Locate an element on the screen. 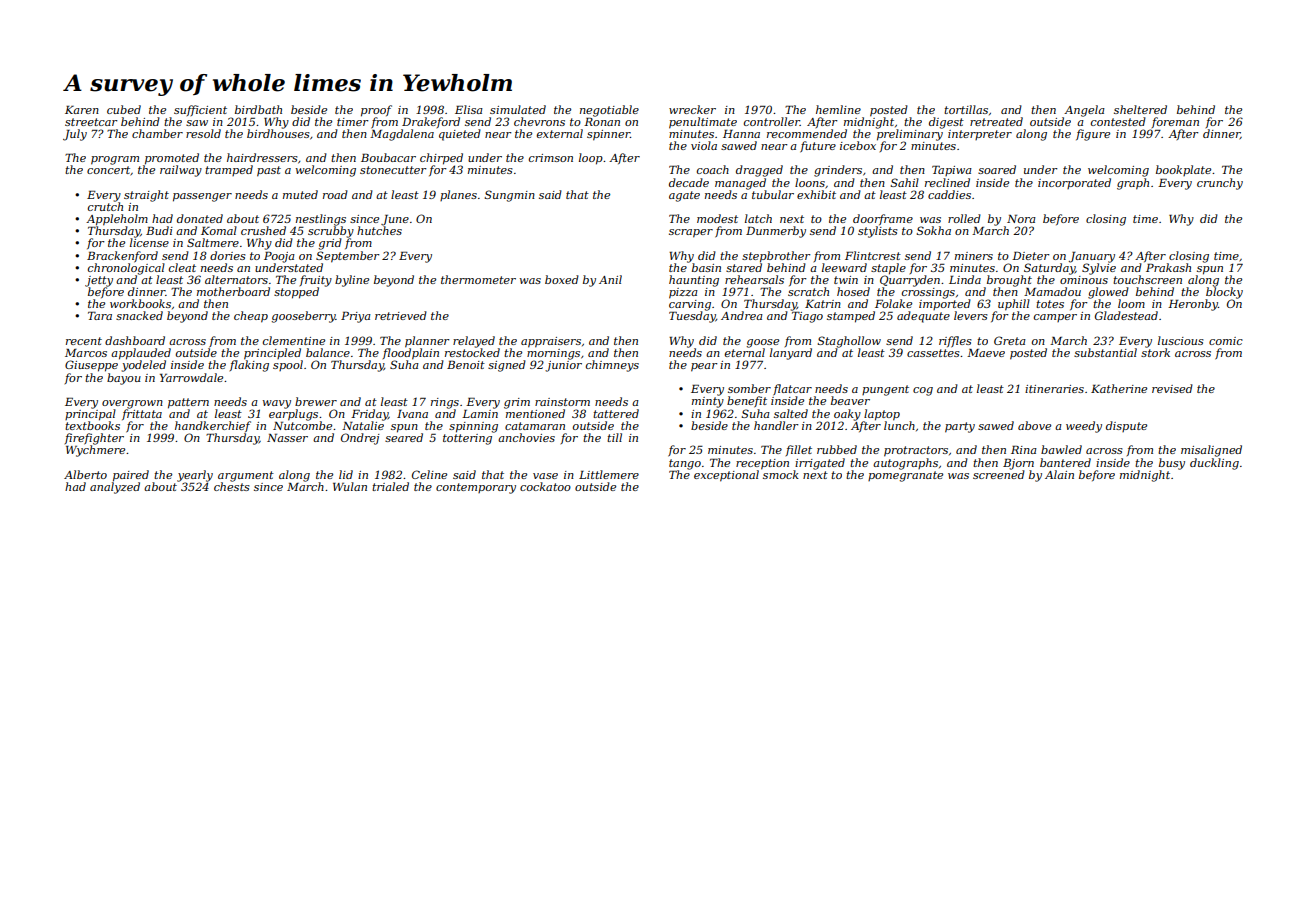 This screenshot has width=1308, height=924. modest is located at coordinates (717, 218).
